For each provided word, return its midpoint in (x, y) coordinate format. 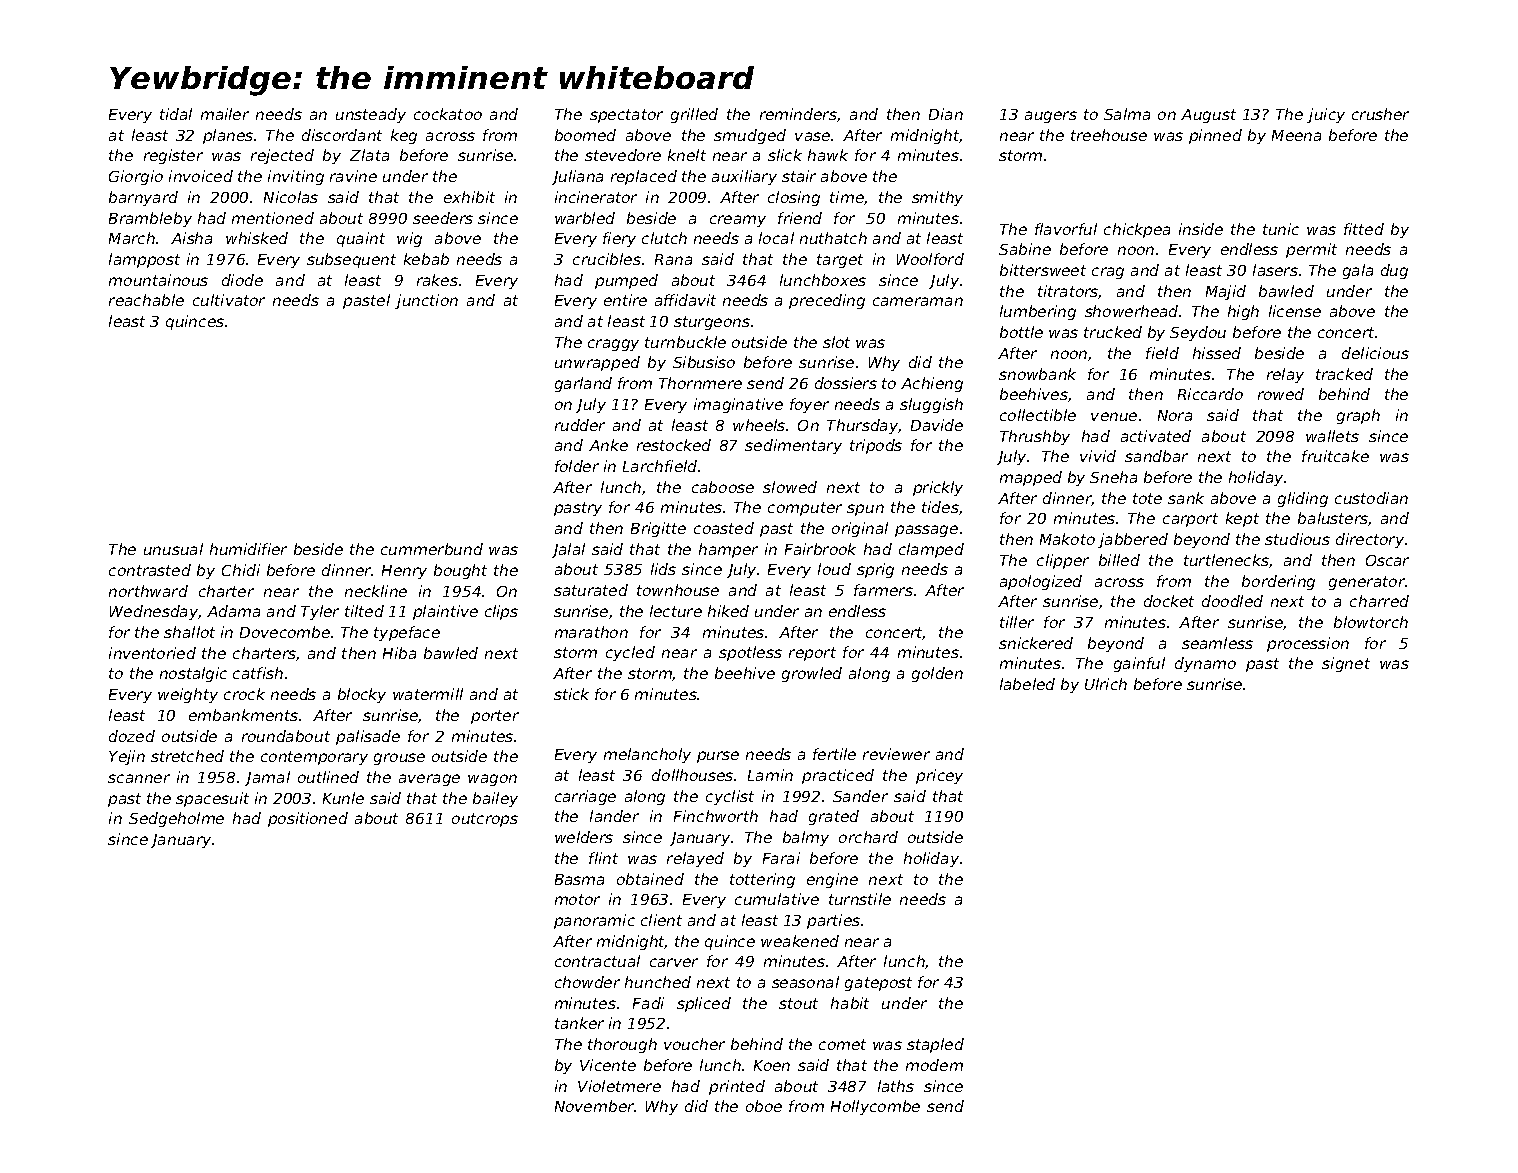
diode (242, 280)
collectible (1038, 415)
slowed (790, 487)
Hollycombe (875, 1107)
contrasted (150, 570)
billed (1119, 560)
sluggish (931, 405)
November (595, 1106)
